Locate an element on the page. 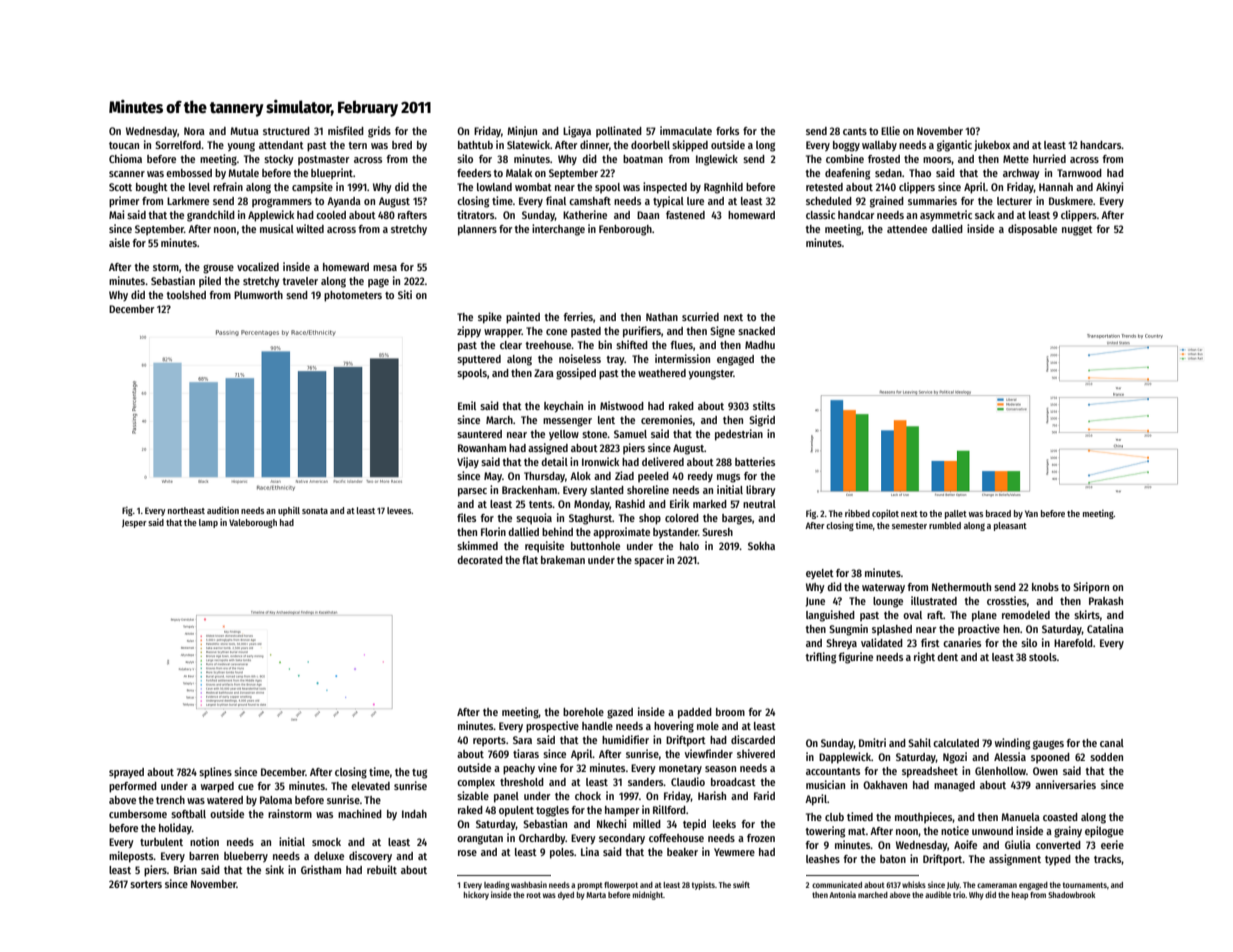  Alok is located at coordinates (580, 476).
